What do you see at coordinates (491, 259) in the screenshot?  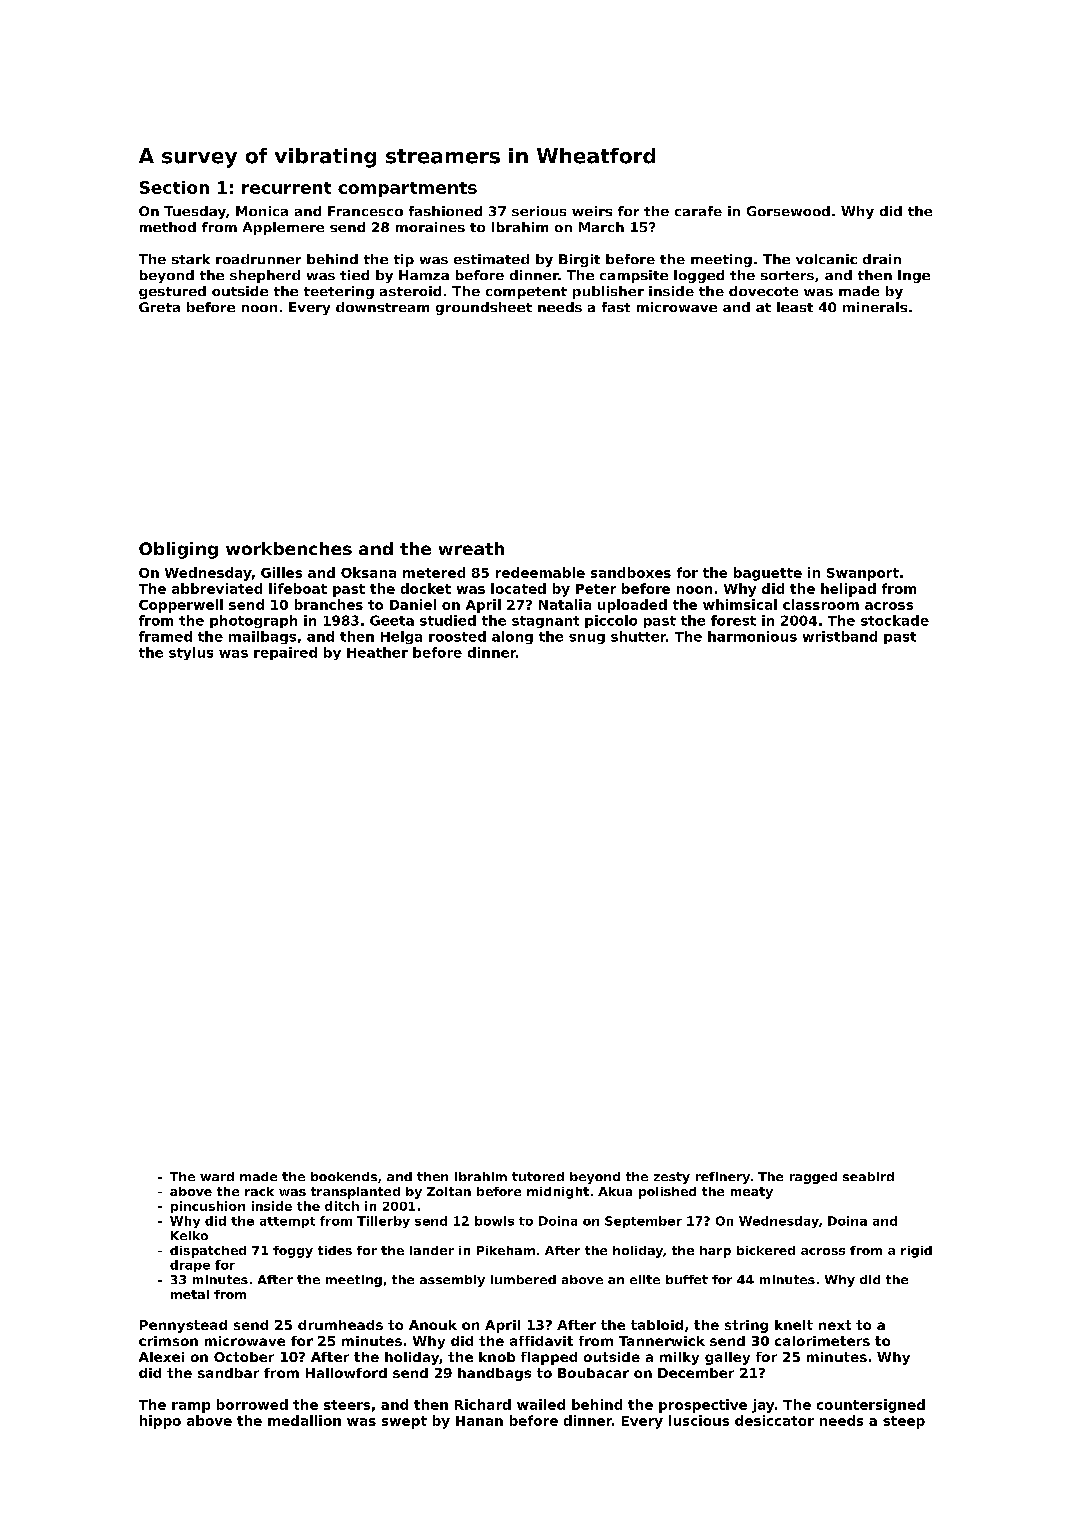 I see `estimated` at bounding box center [491, 259].
